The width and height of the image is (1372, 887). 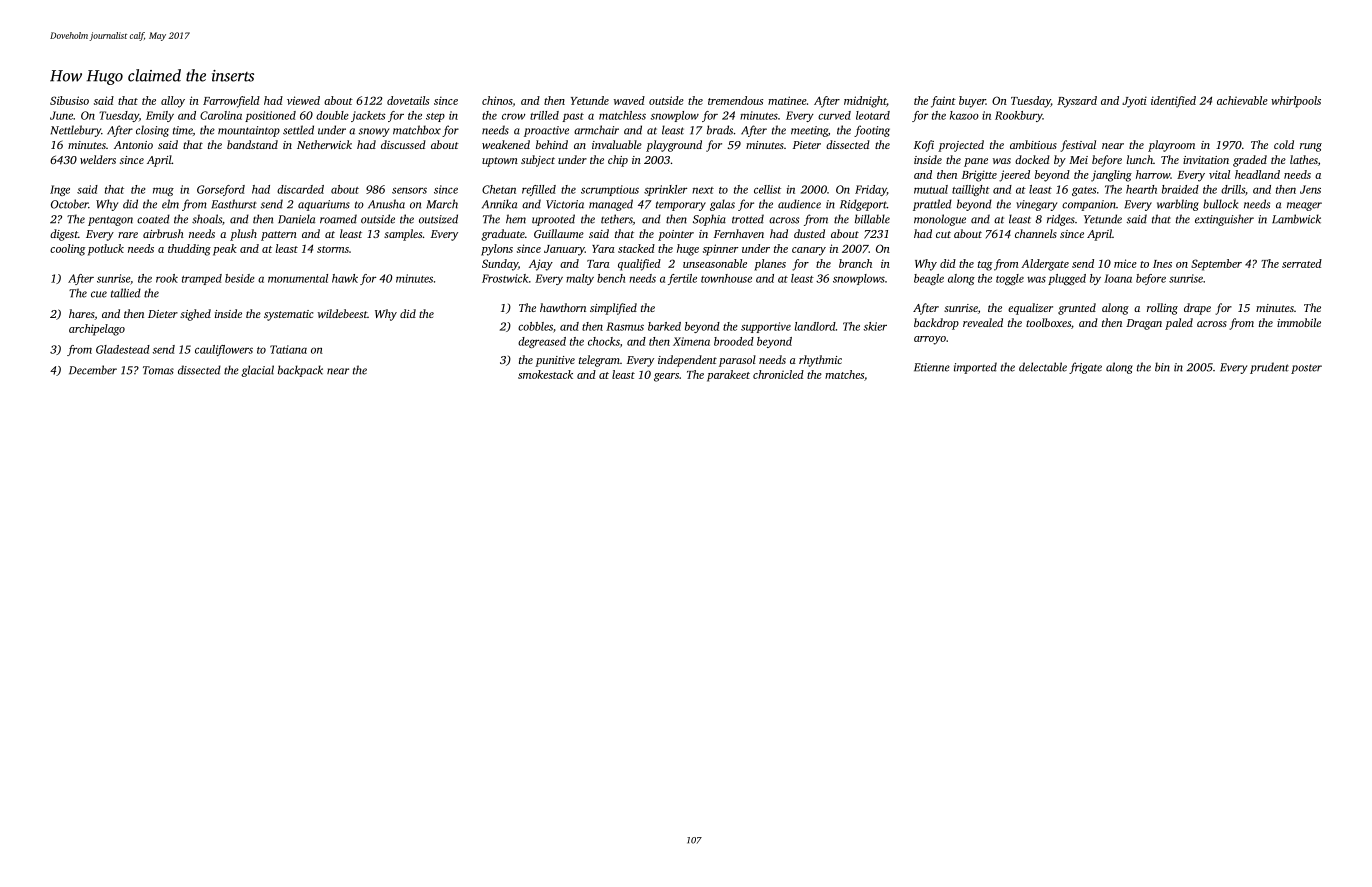 I want to click on imported, so click(x=975, y=368).
